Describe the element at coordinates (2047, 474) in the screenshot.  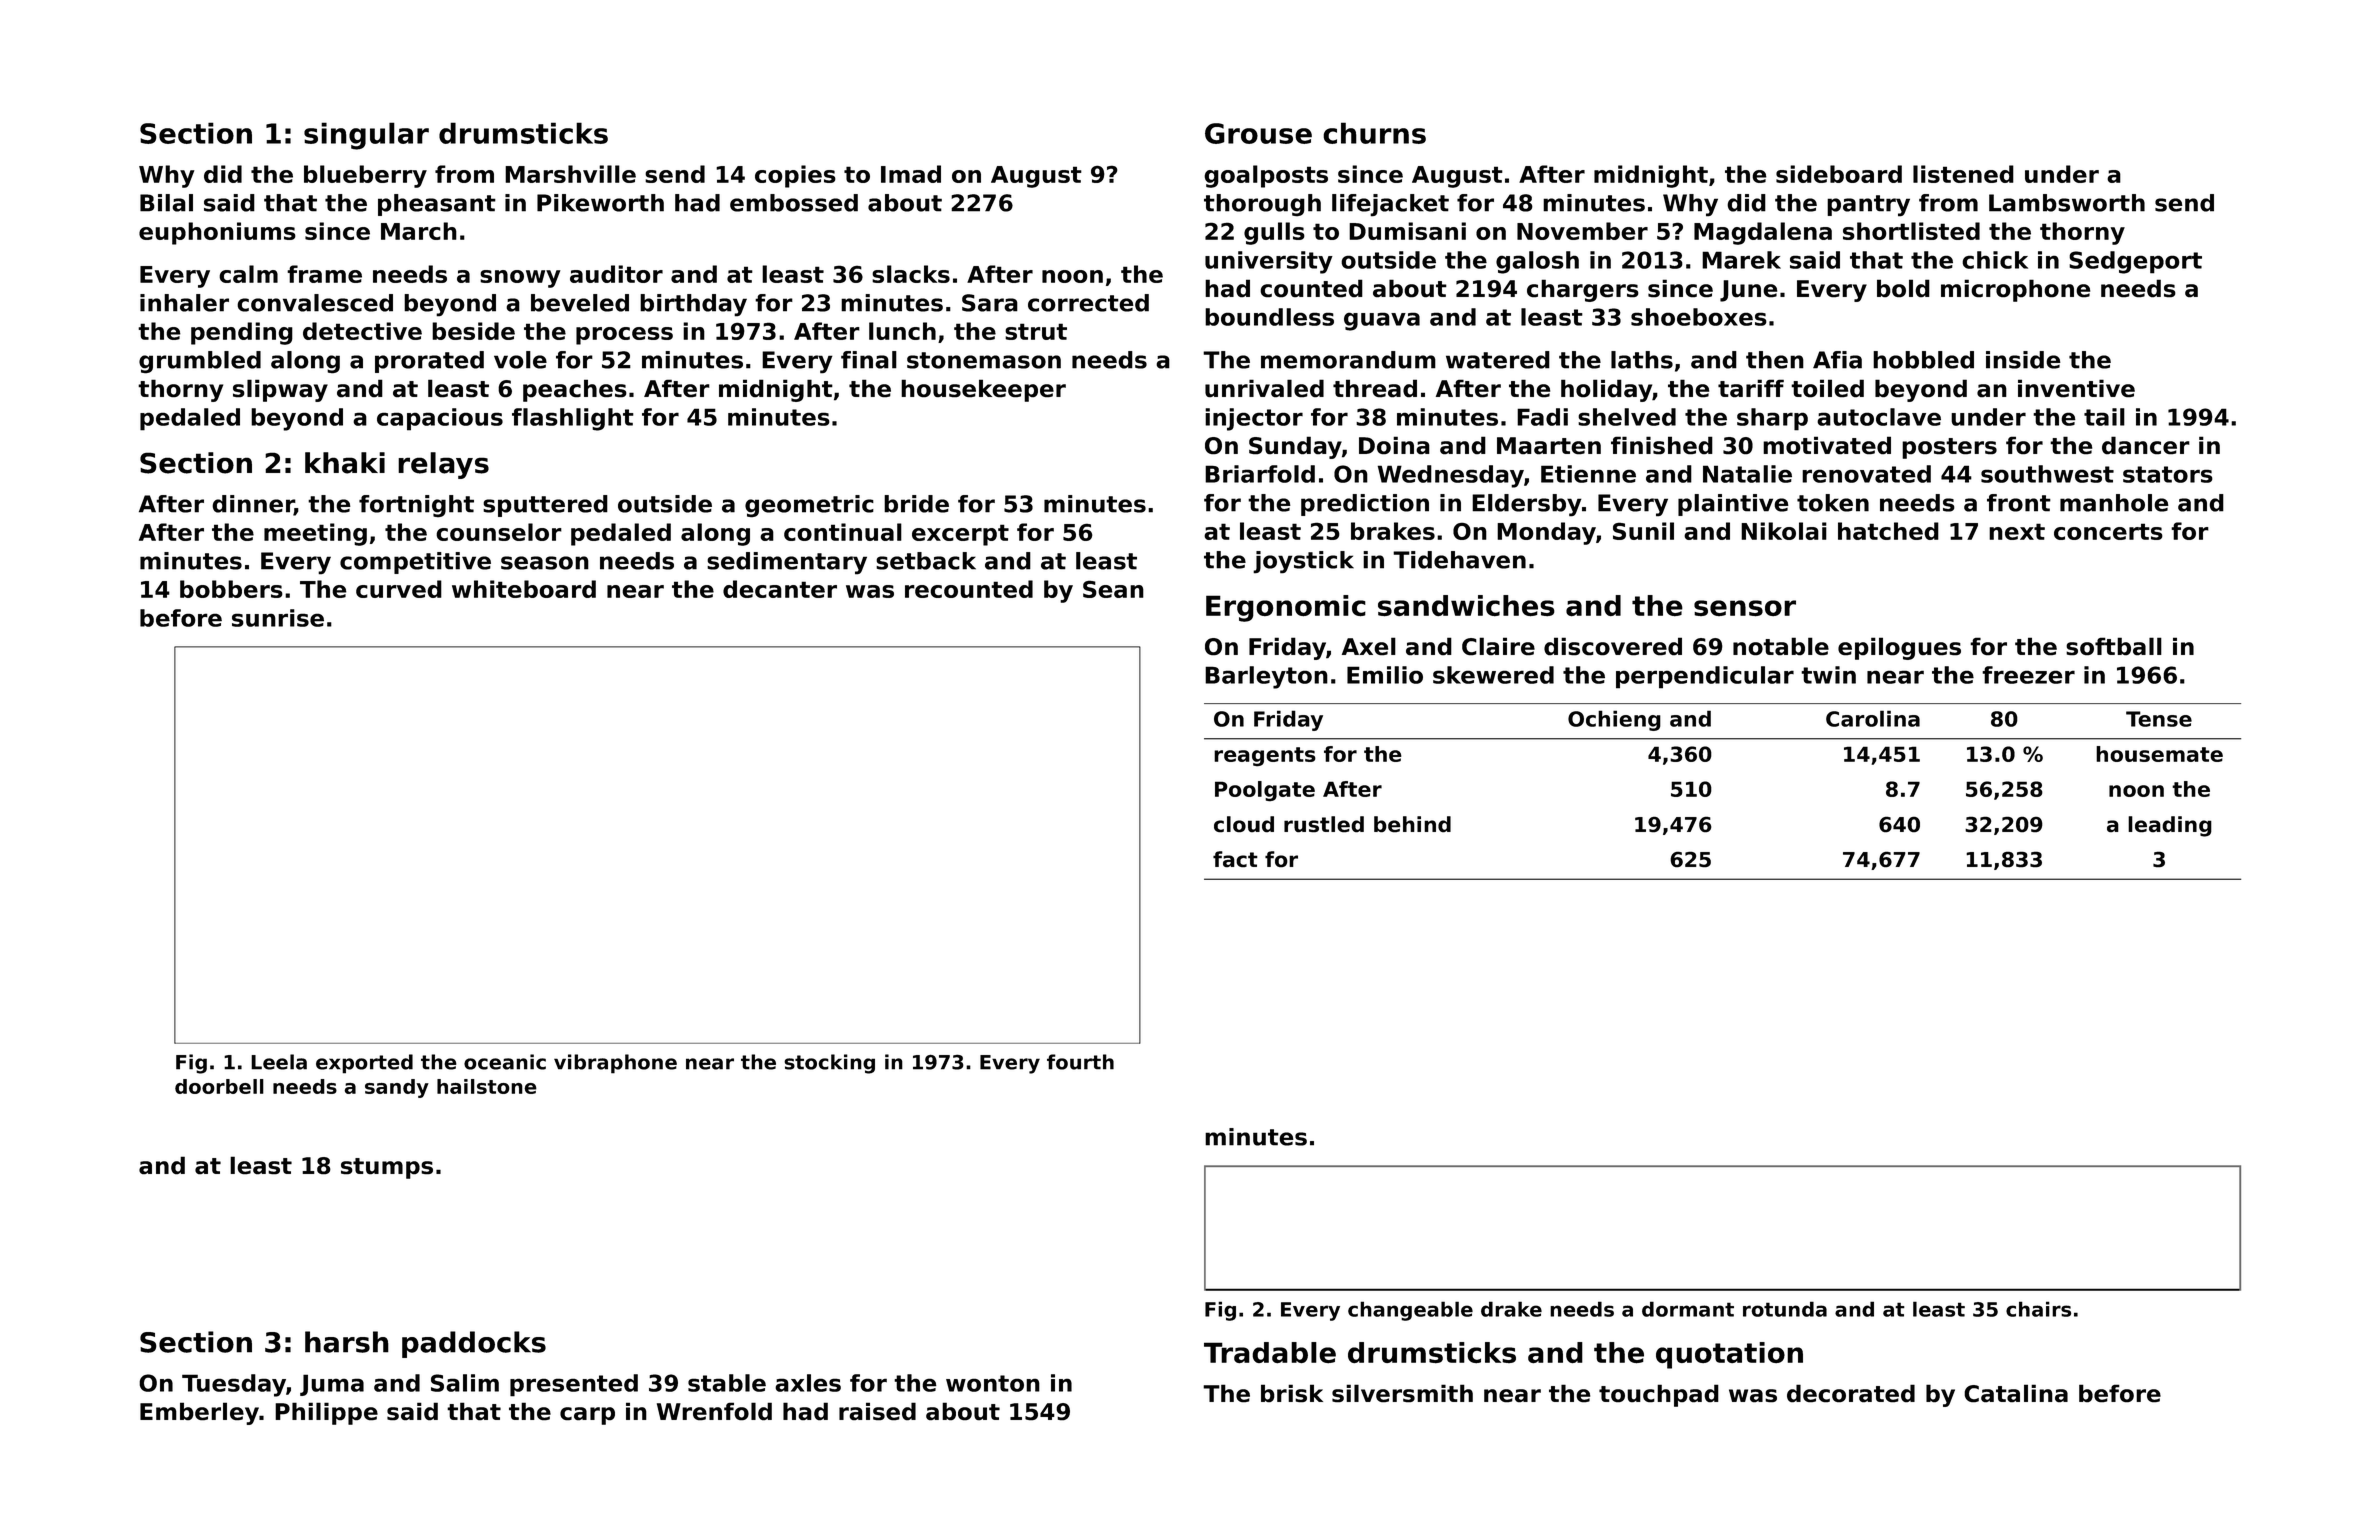
I see `southwest` at that location.
